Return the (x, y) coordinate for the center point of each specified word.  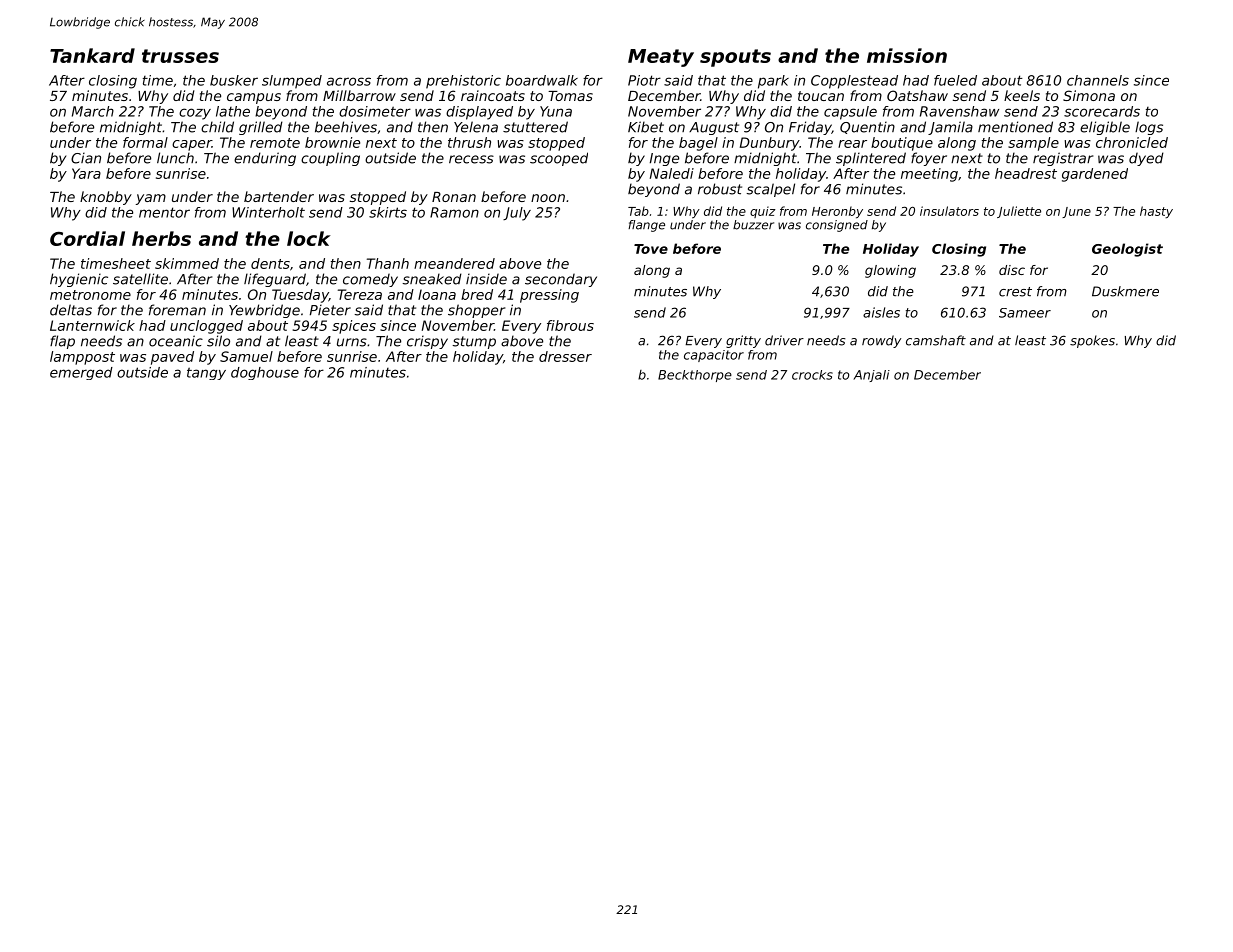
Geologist (1127, 250)
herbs (161, 238)
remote (275, 143)
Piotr (644, 80)
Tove (651, 249)
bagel (698, 144)
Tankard (92, 55)
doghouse (265, 373)
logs (1149, 128)
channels (1098, 80)
